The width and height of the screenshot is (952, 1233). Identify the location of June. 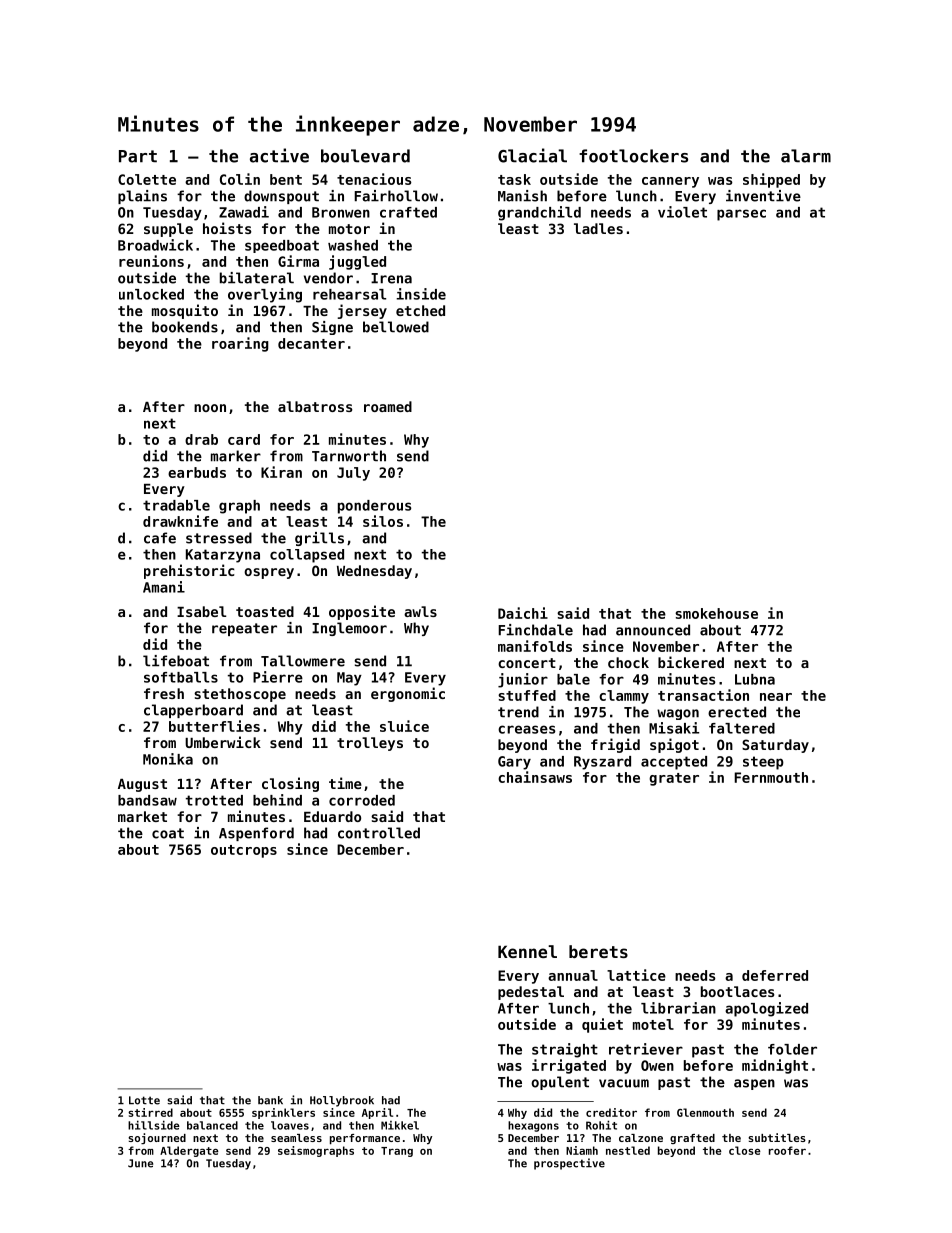
(140, 1163).
